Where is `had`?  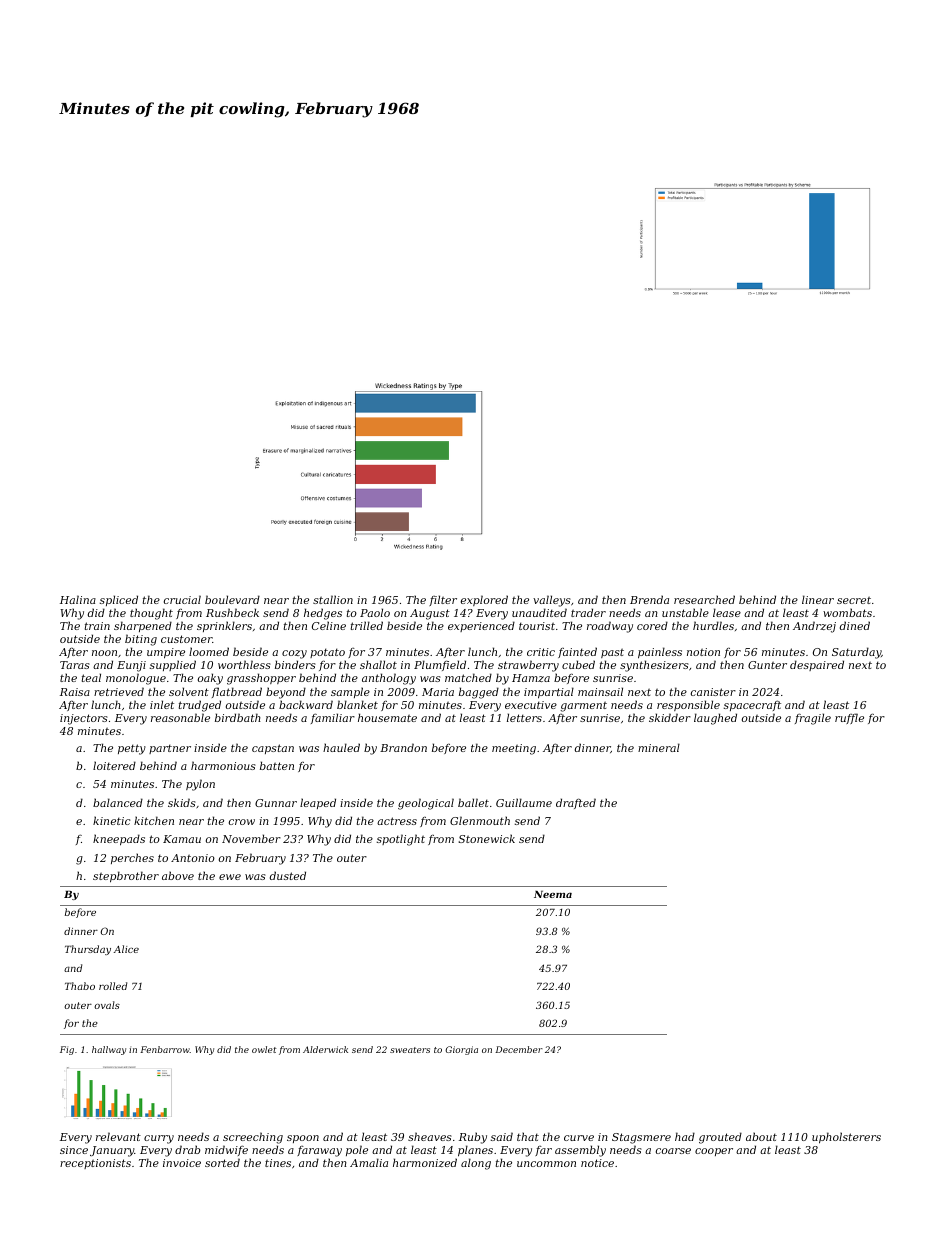 had is located at coordinates (685, 1136).
